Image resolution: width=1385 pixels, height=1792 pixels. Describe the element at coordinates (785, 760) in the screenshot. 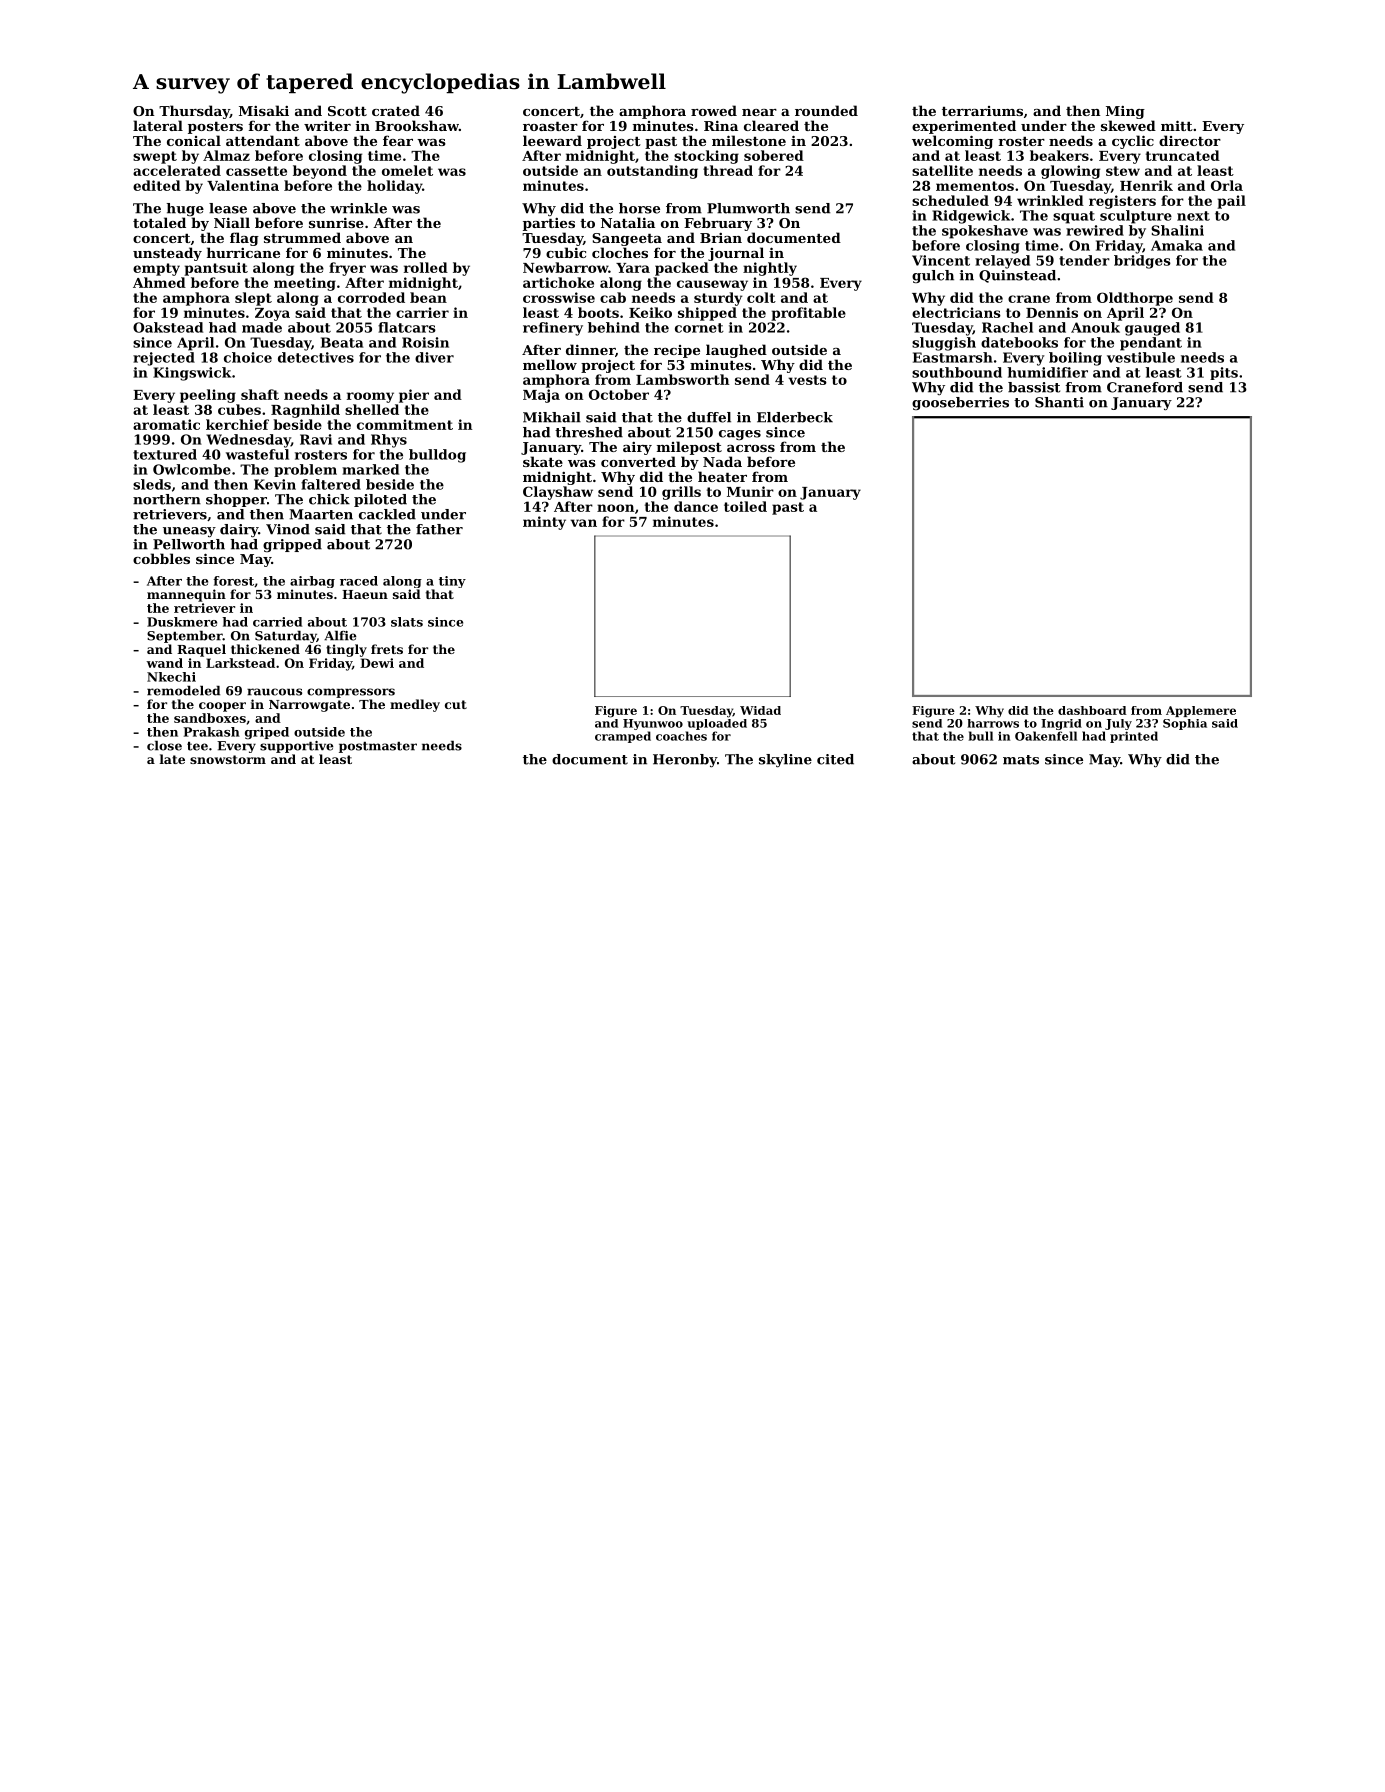

I see `skyline` at that location.
